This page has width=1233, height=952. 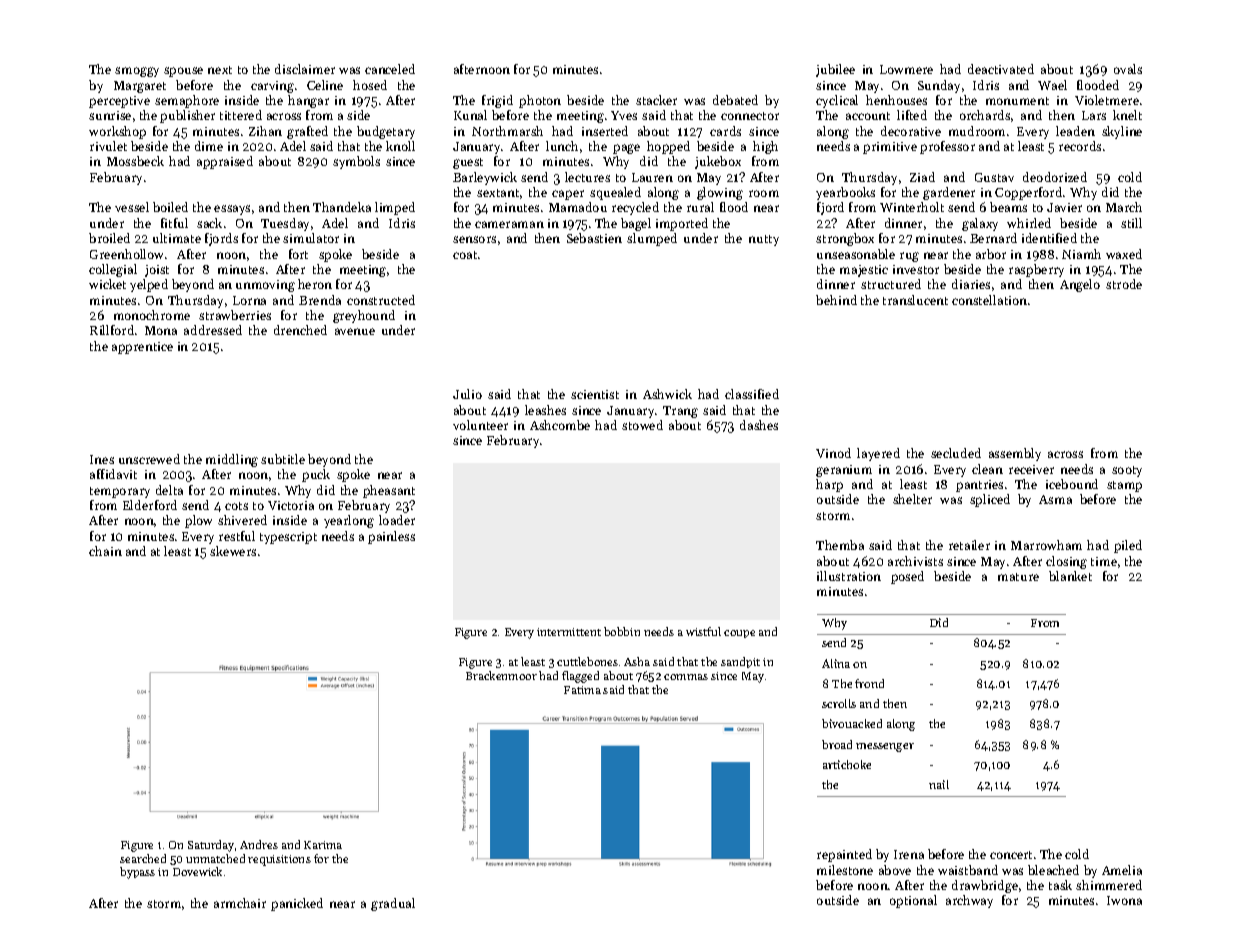 What do you see at coordinates (540, 101) in the page?
I see `photon` at bounding box center [540, 101].
